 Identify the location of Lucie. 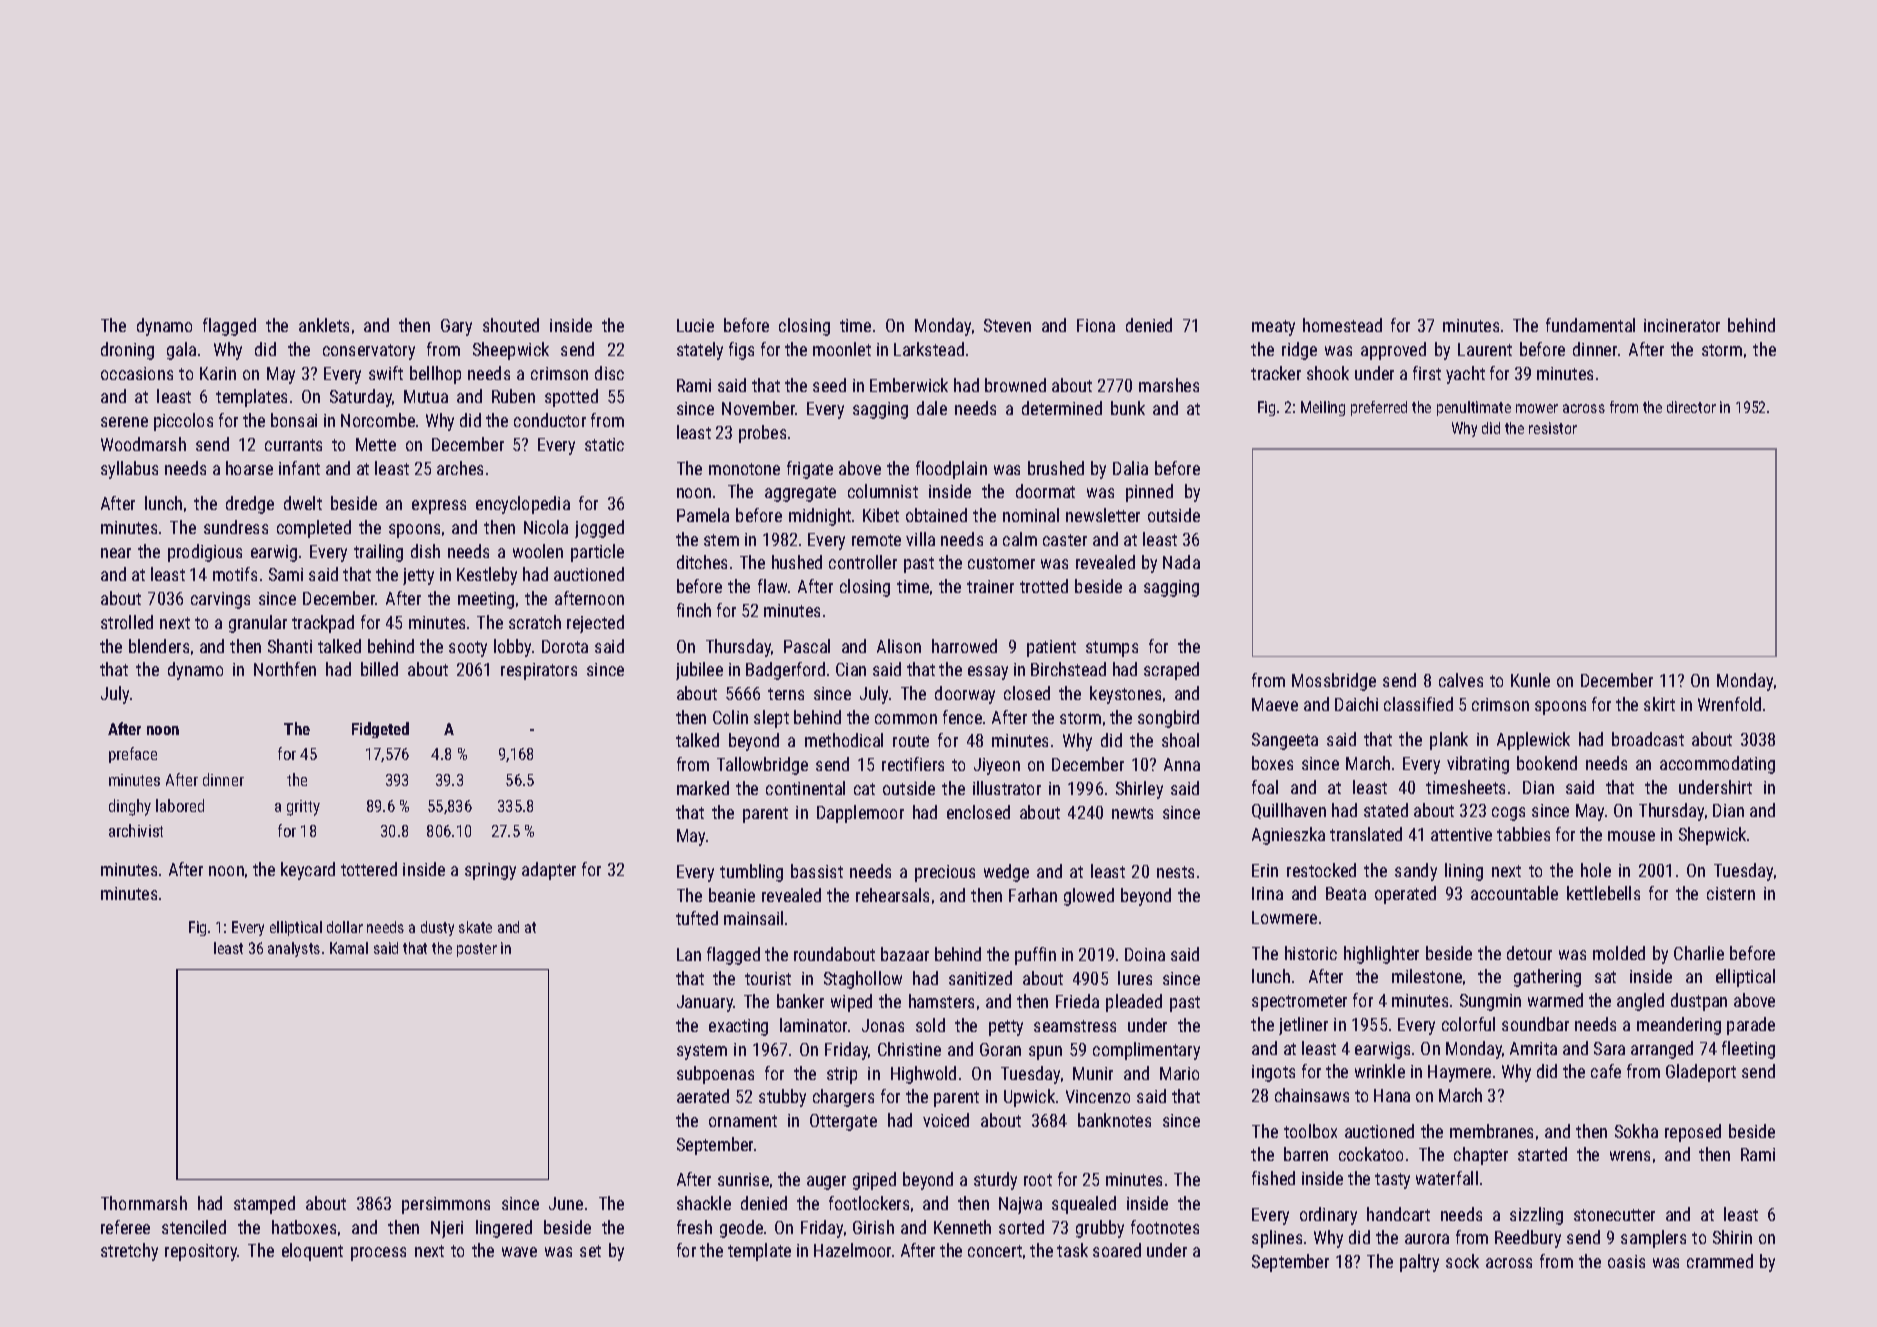
(695, 325).
